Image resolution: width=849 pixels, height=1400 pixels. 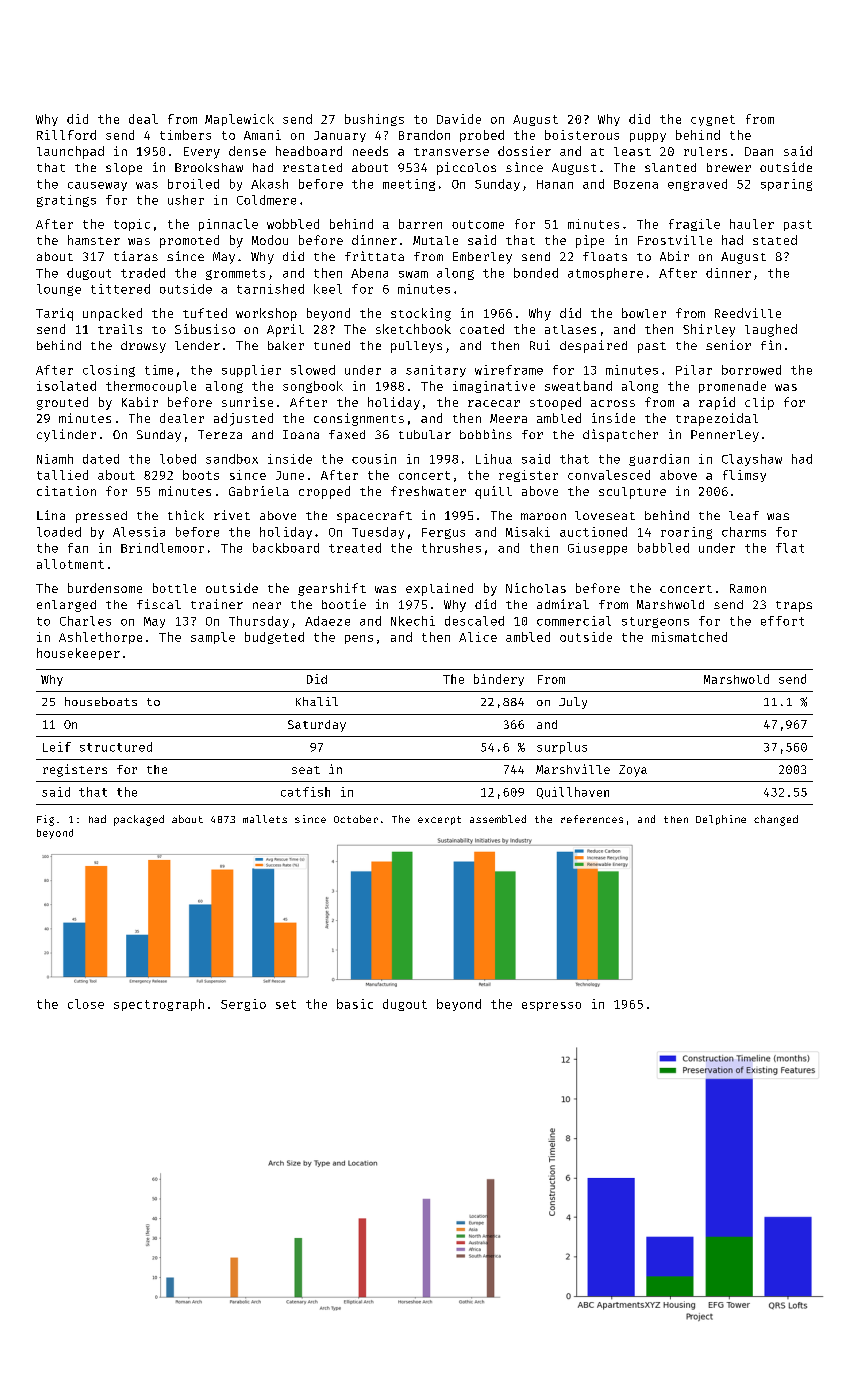 What do you see at coordinates (124, 169) in the image?
I see `slope` at bounding box center [124, 169].
